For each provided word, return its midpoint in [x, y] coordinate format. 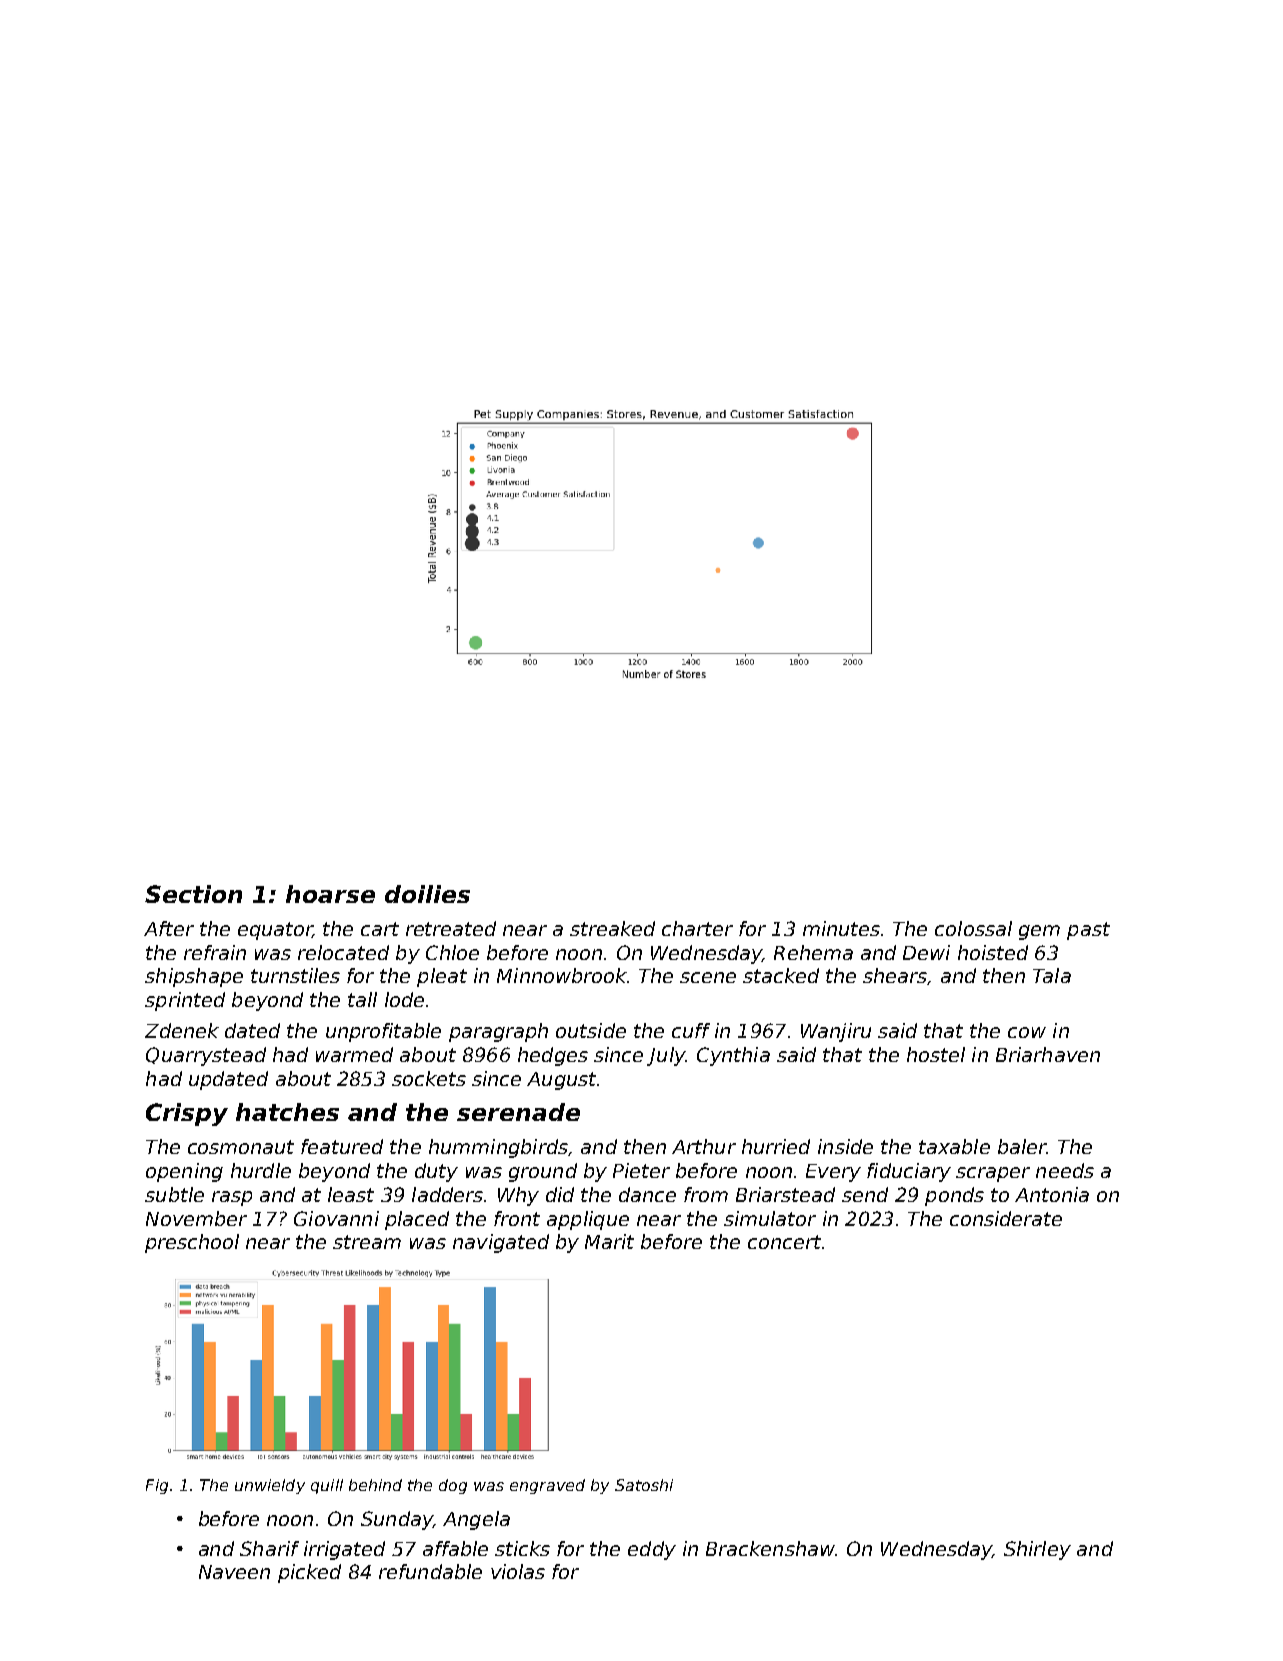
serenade [518, 1112]
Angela [476, 1520]
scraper [993, 1174]
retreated [451, 928]
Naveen [234, 1572]
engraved [547, 1486]
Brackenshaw [770, 1548]
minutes [841, 928]
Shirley [1037, 1550]
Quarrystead [206, 1056]
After [169, 928]
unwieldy [270, 1486]
